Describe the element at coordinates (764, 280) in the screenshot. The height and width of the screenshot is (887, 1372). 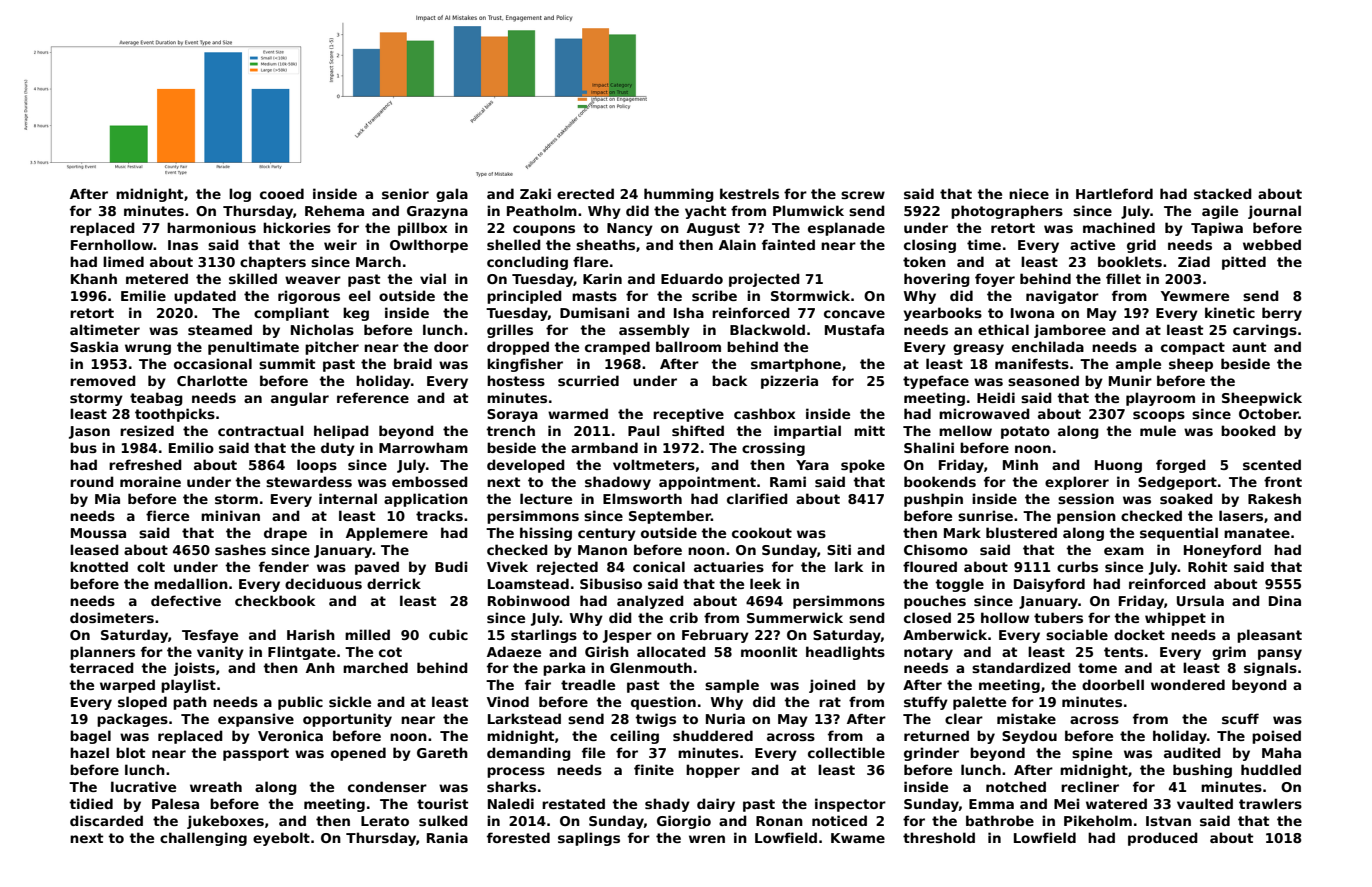
I see `projected` at that location.
